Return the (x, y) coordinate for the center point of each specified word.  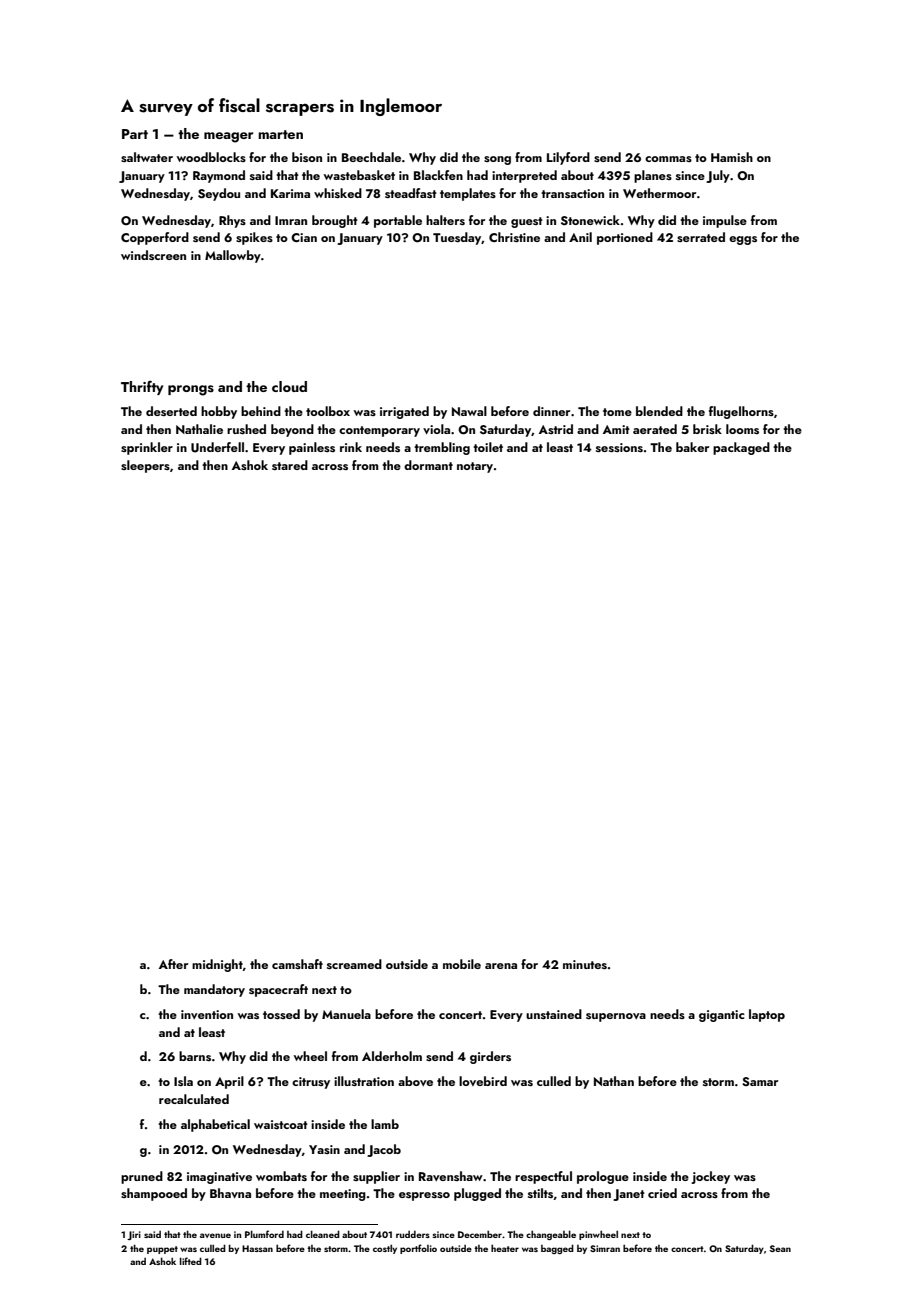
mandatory (214, 990)
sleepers (145, 466)
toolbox (328, 411)
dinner (551, 411)
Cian (304, 237)
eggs (743, 240)
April (229, 1082)
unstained (554, 1014)
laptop (767, 1015)
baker (692, 447)
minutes (585, 964)
